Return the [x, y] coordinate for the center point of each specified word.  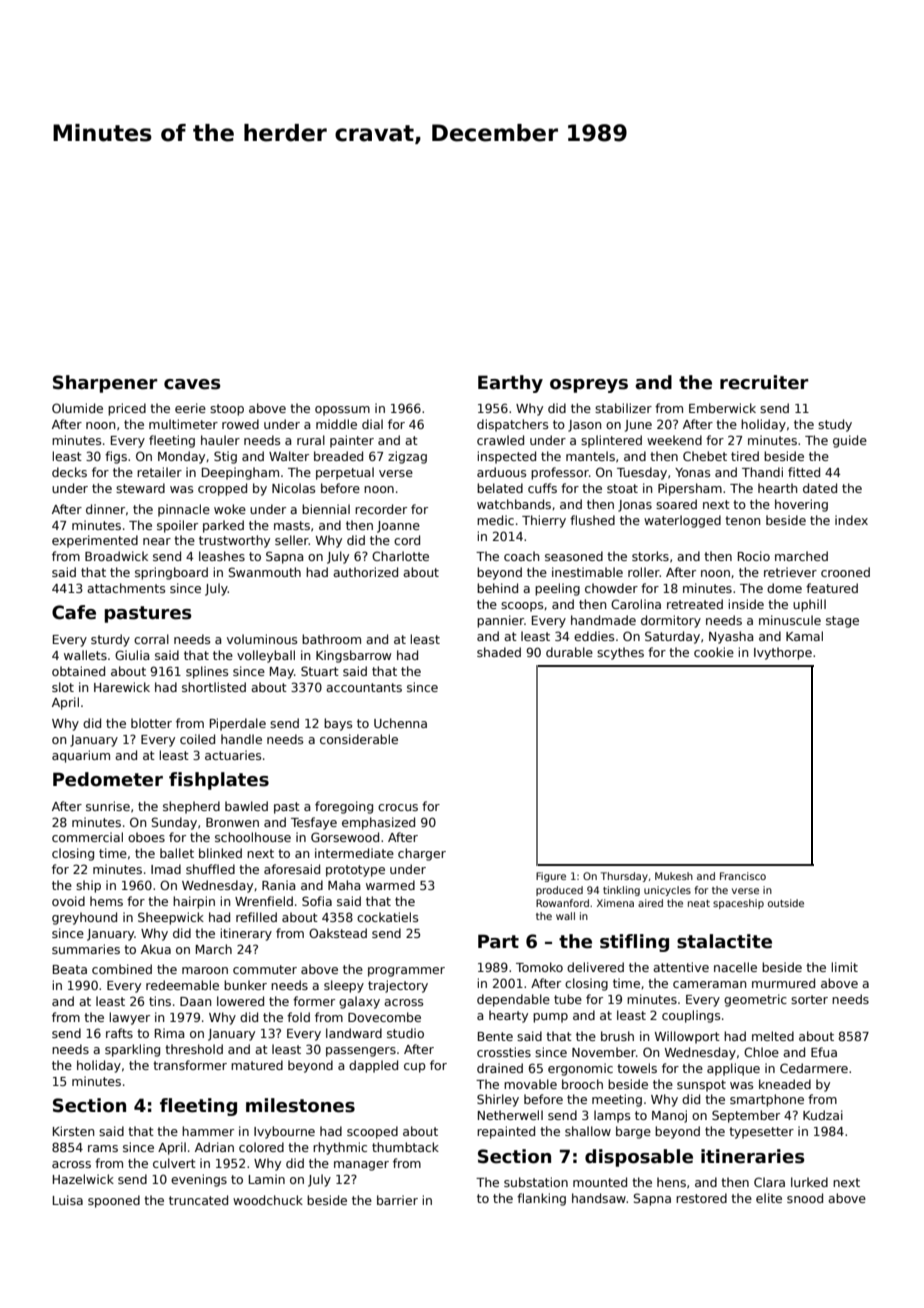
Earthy [510, 384]
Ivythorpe [783, 653]
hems [106, 901]
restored [701, 1198]
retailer [159, 472]
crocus [398, 807]
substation [536, 1182]
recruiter [764, 382]
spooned [114, 1201]
